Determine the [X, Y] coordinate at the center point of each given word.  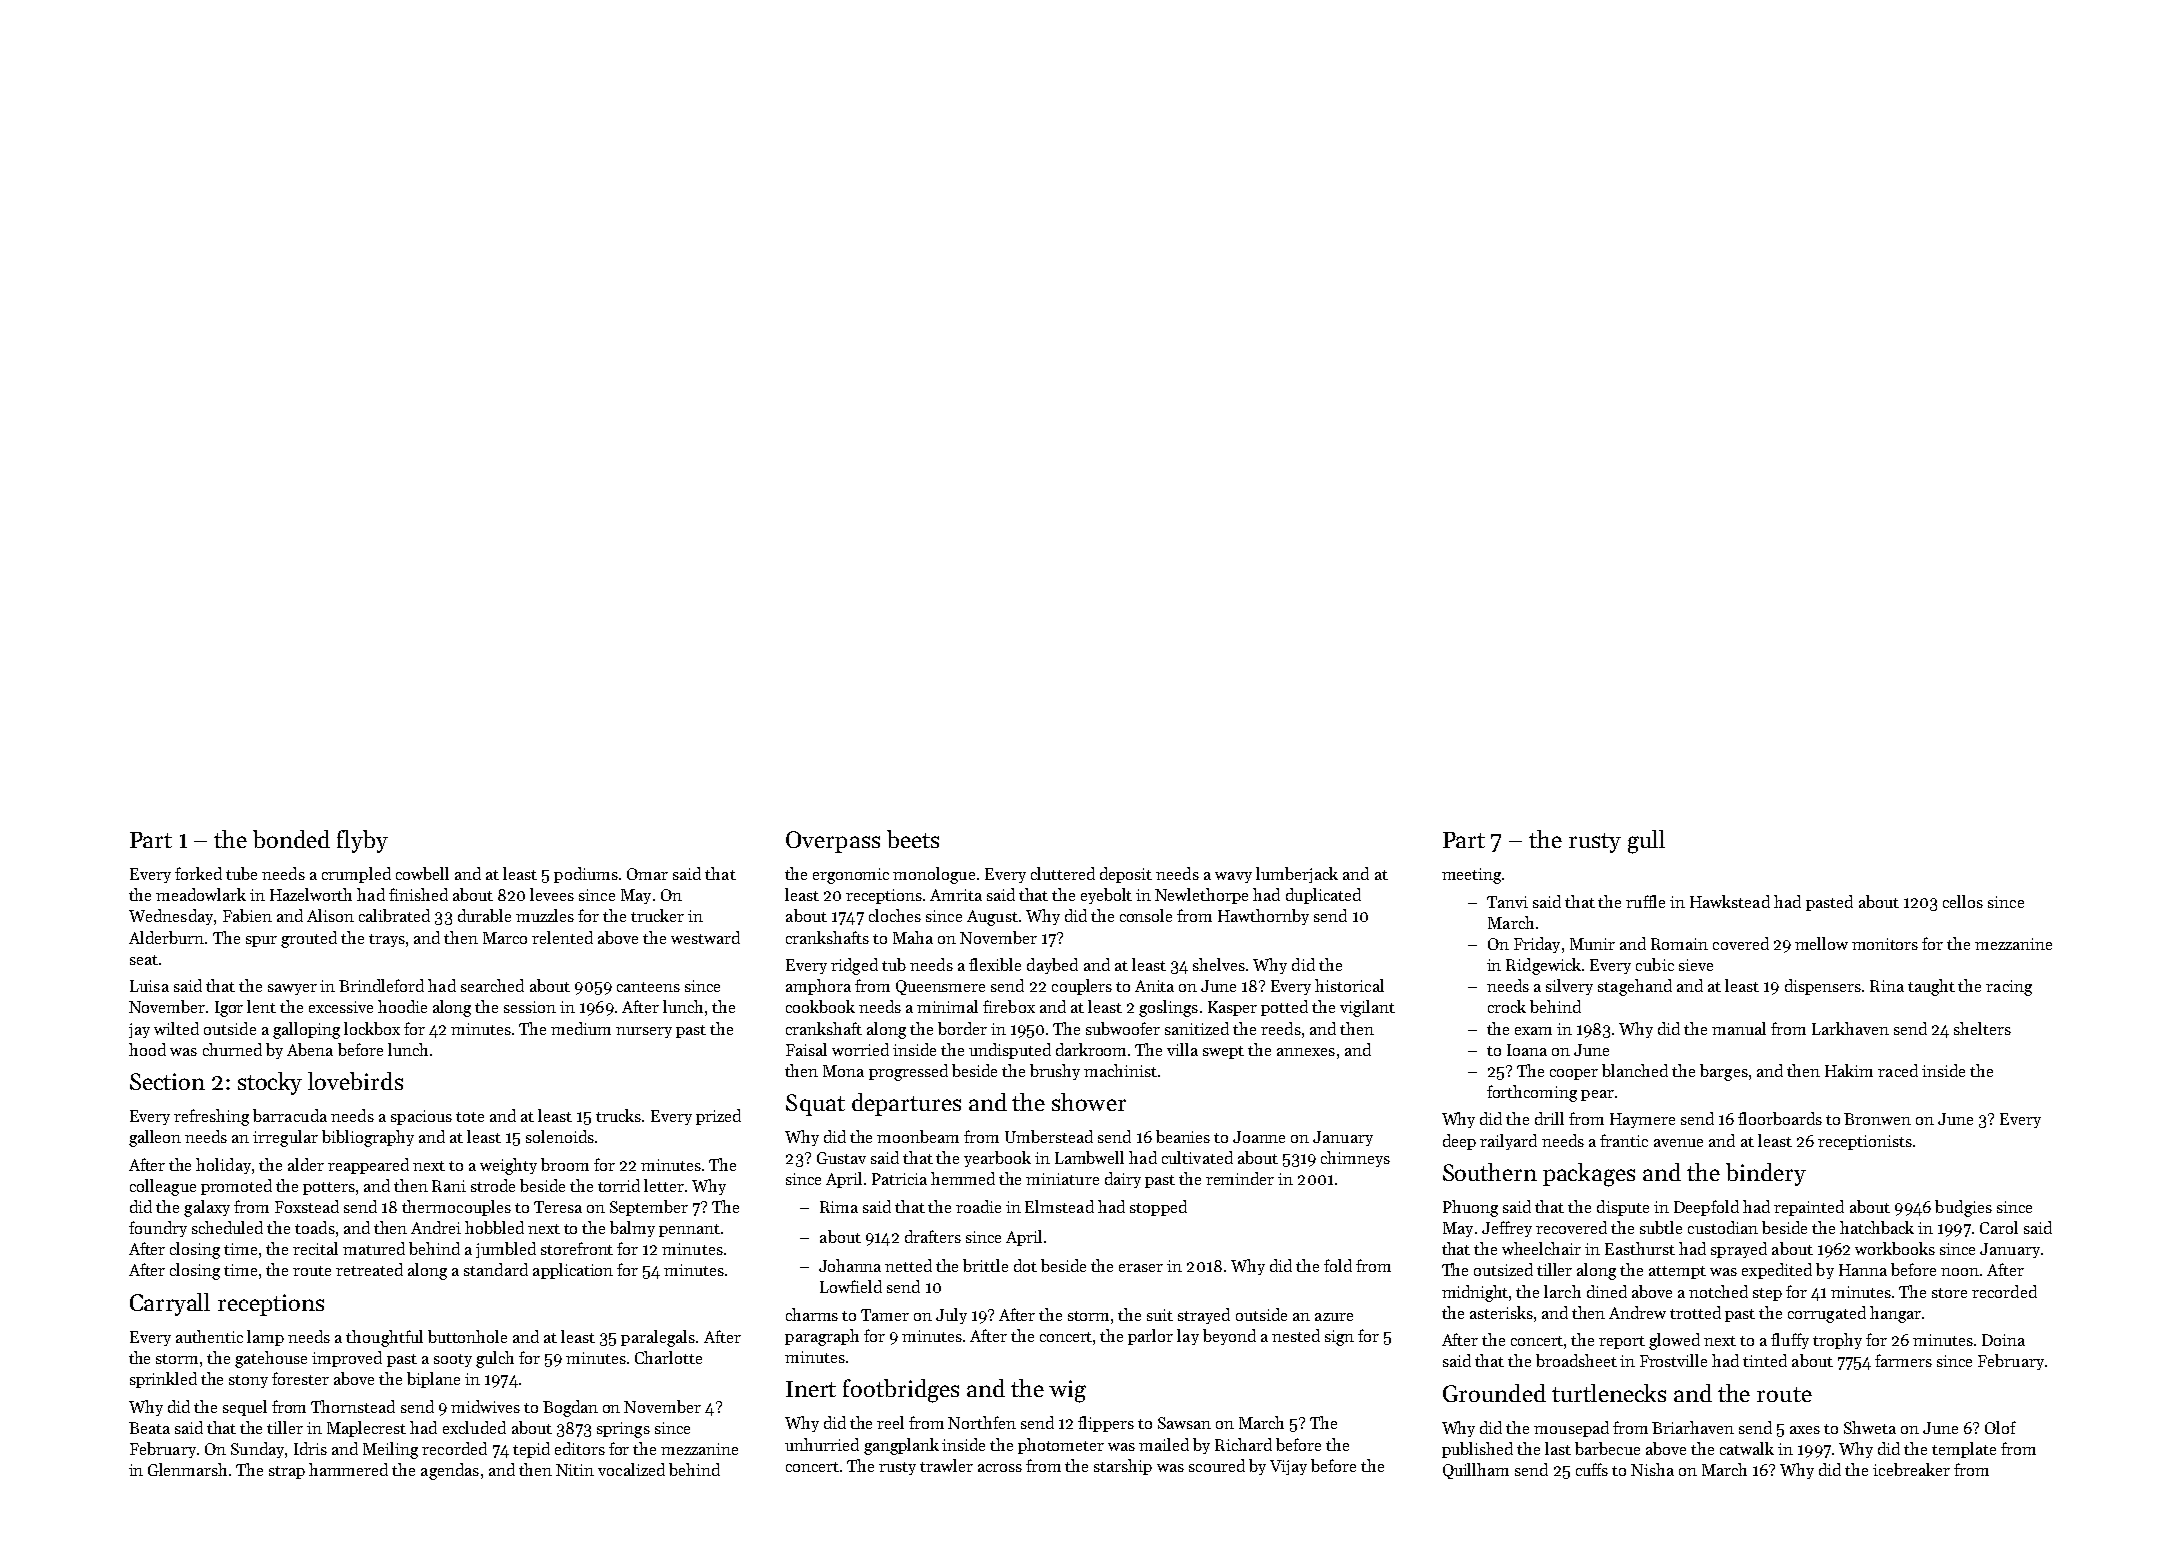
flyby [362, 841]
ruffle [1645, 901]
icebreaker [1911, 1469]
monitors [1885, 944]
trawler [946, 1465]
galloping [306, 1030]
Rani [449, 1186]
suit [1160, 1315]
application [573, 1271]
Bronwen [1877, 1119]
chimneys [1355, 1159]
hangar [1895, 1314]
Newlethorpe [1201, 896]
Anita [1154, 986]
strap [287, 1472]
